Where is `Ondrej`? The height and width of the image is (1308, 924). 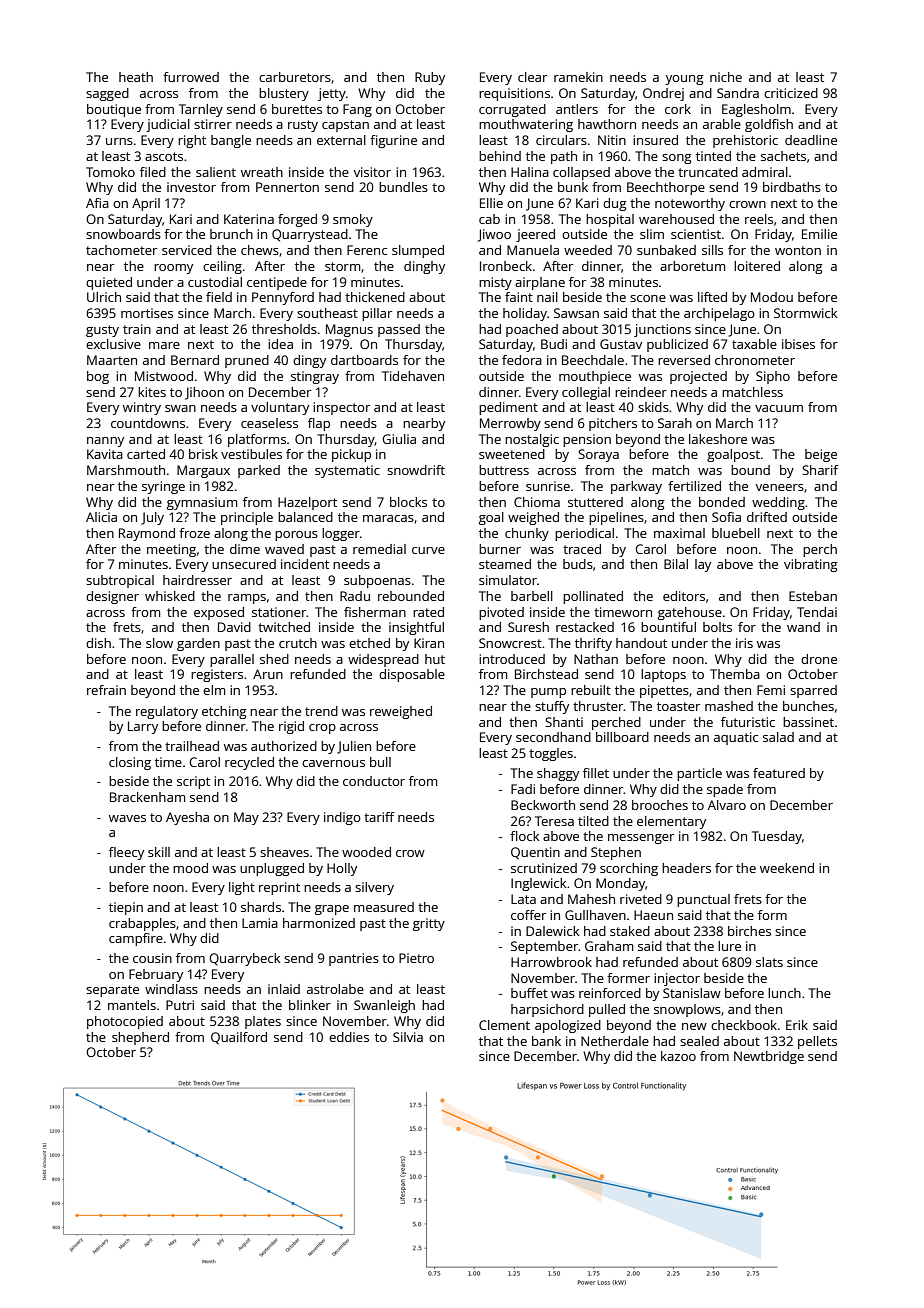 Ondrej is located at coordinates (663, 94).
